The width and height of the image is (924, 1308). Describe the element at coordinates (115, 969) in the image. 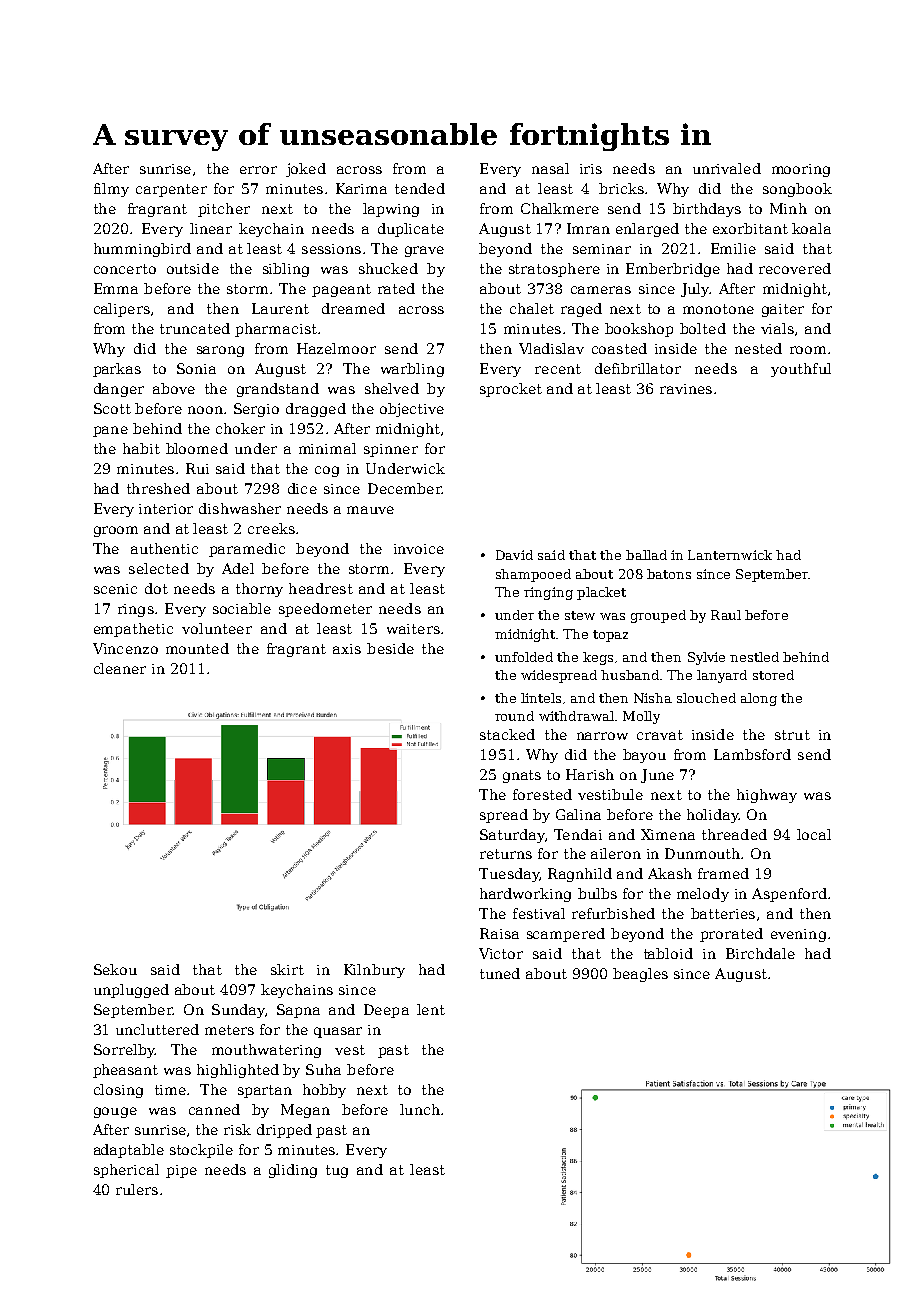

I see `Sekou` at that location.
